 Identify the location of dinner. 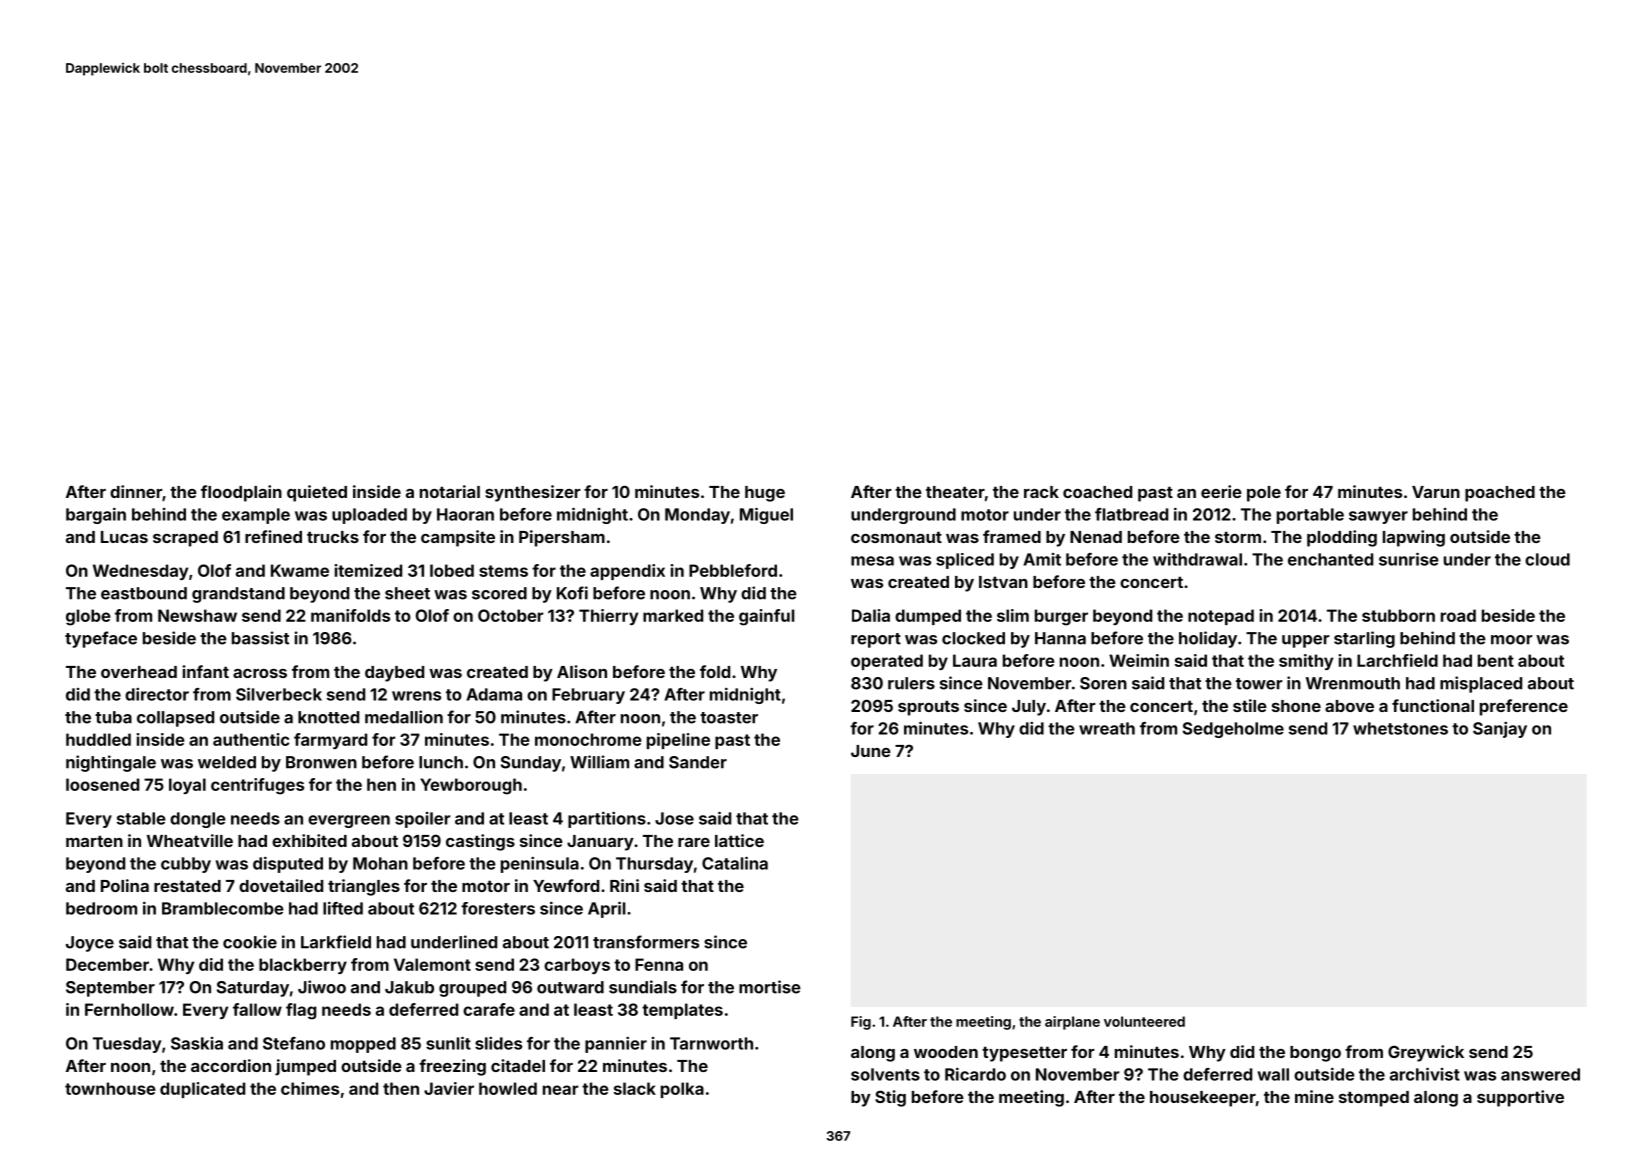
(136, 491).
